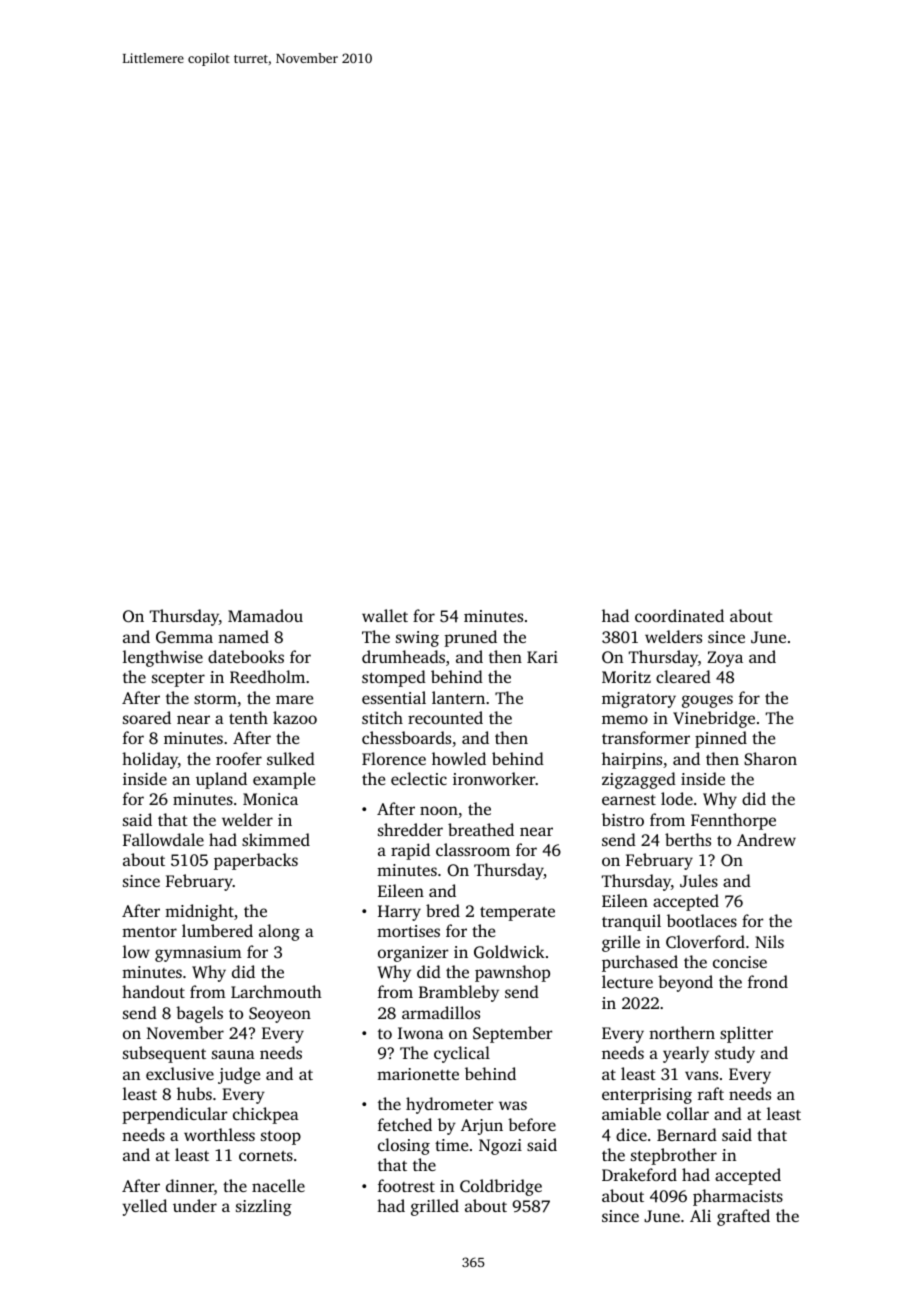  What do you see at coordinates (770, 758) in the image?
I see `Sharon` at bounding box center [770, 758].
